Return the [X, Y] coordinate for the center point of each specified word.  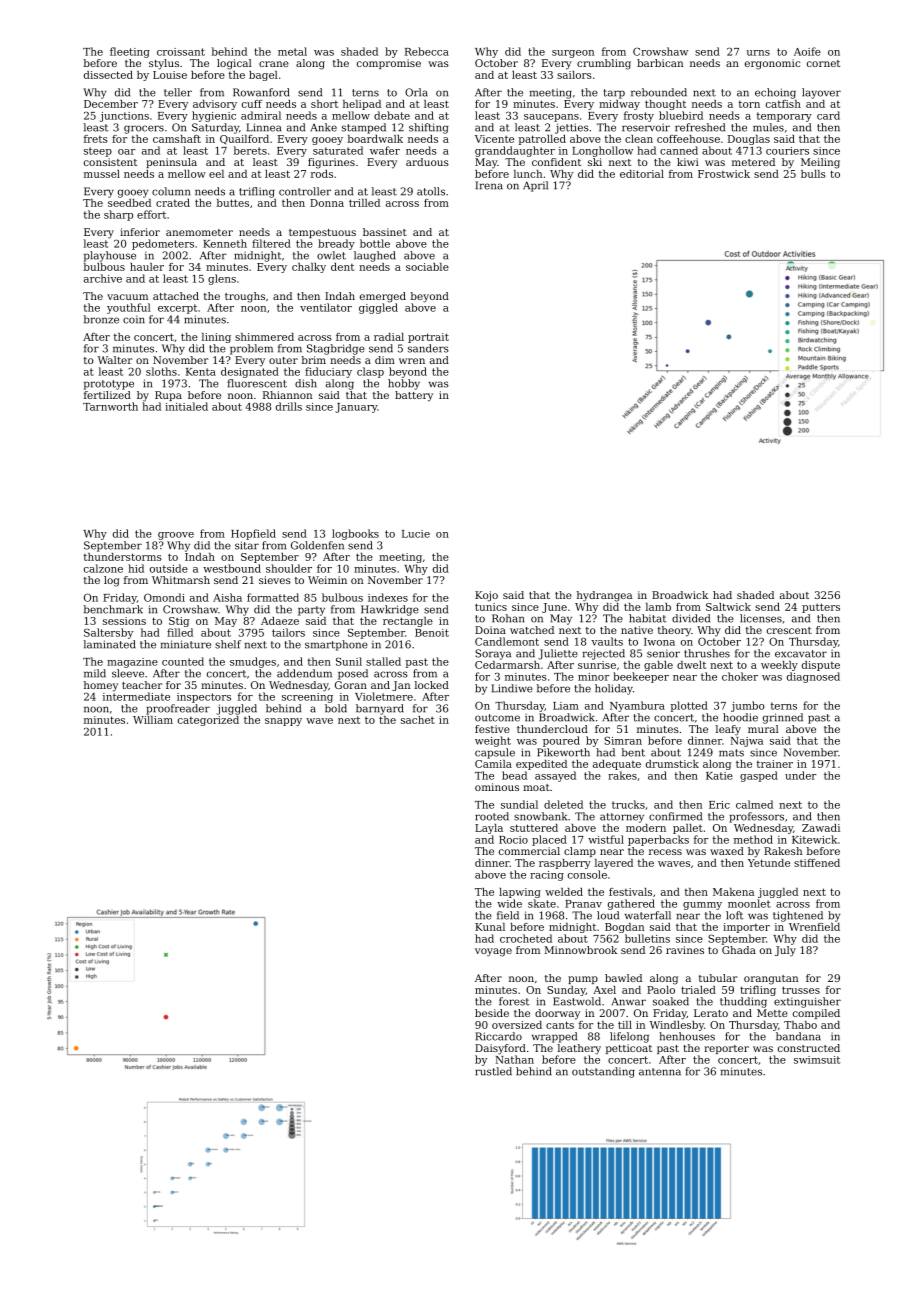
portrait [428, 338]
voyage [493, 952]
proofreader [178, 709]
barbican [660, 63]
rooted [492, 816]
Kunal [490, 927]
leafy [728, 730]
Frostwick [724, 174]
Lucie [416, 534]
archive [103, 278]
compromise [389, 64]
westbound [232, 568]
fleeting [130, 52]
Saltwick [728, 607]
